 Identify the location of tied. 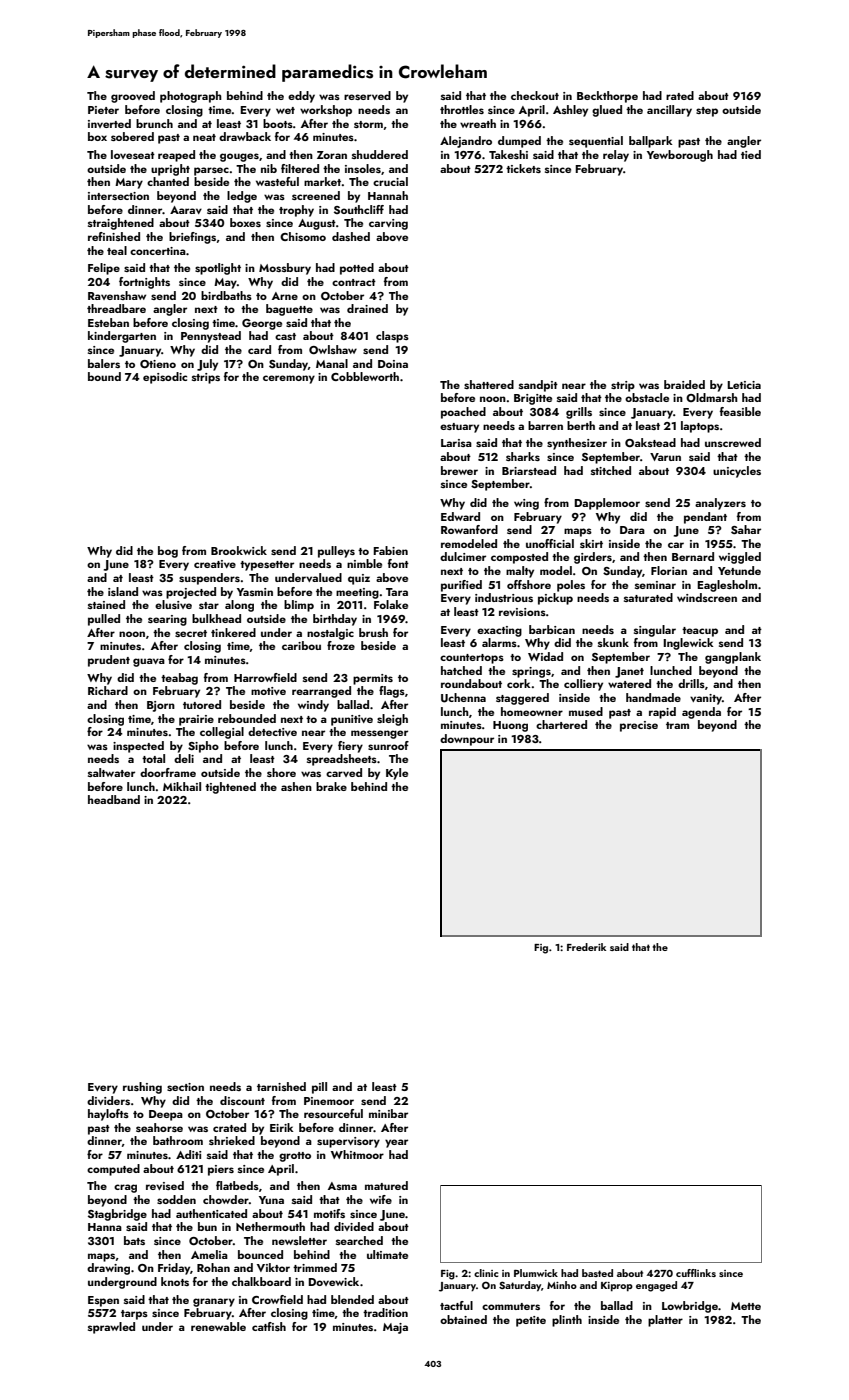
(751, 154).
